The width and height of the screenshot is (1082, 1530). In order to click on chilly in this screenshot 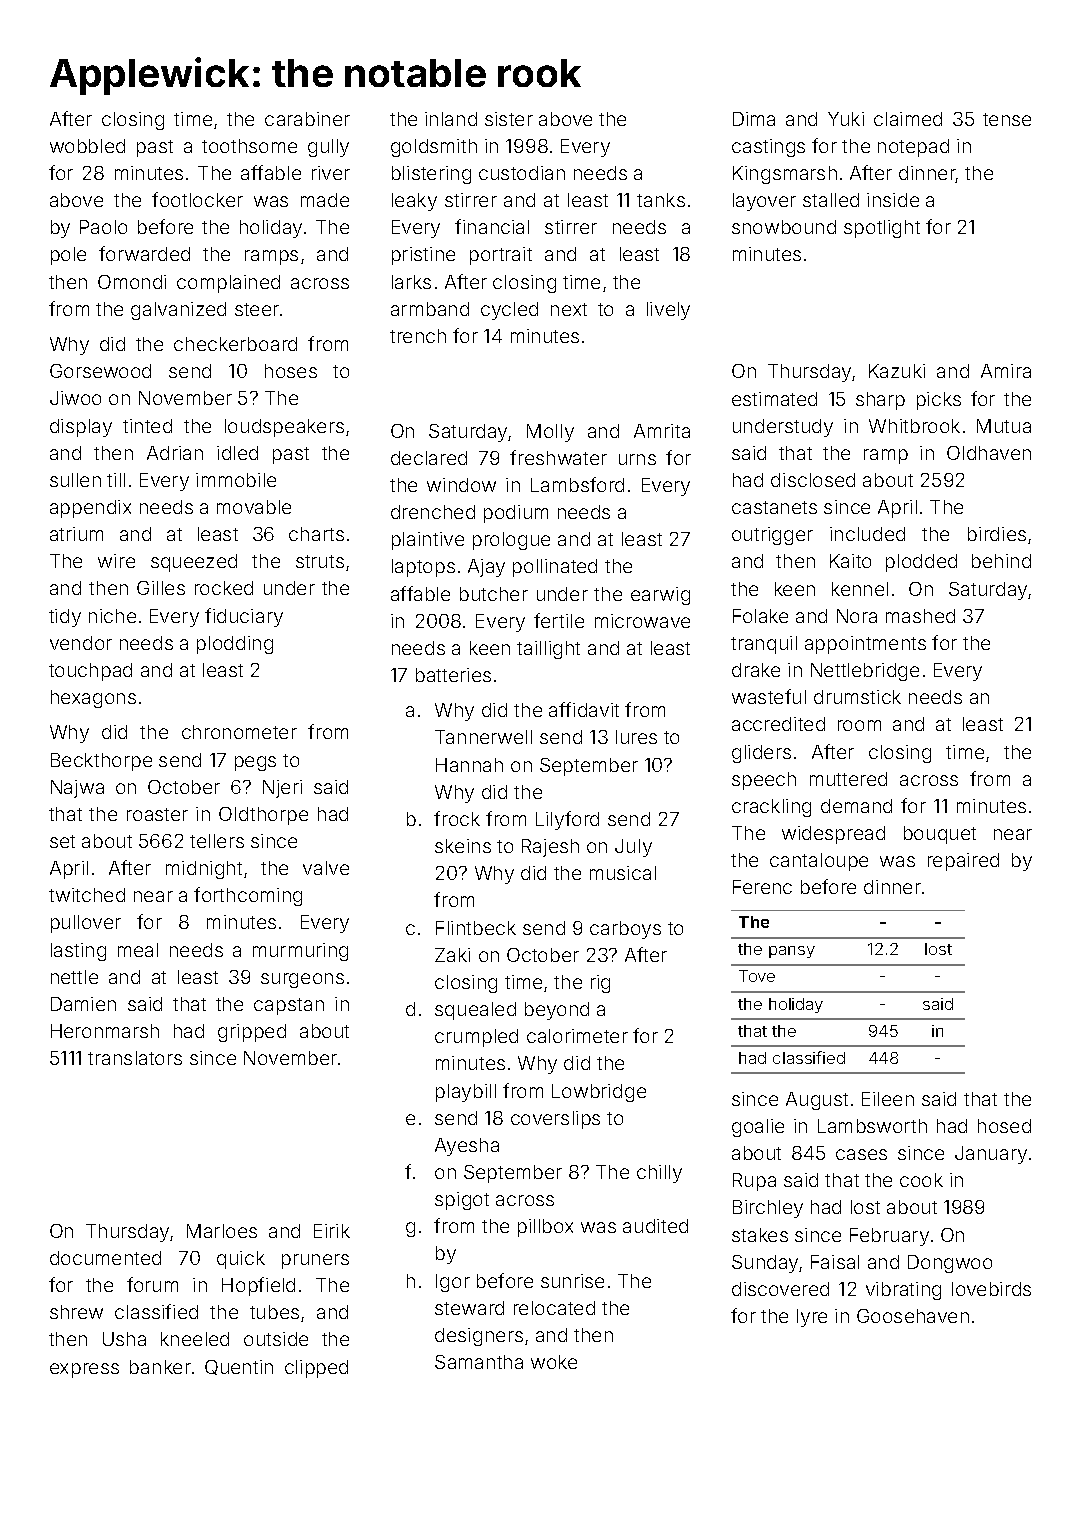, I will do `click(659, 1174)`.
